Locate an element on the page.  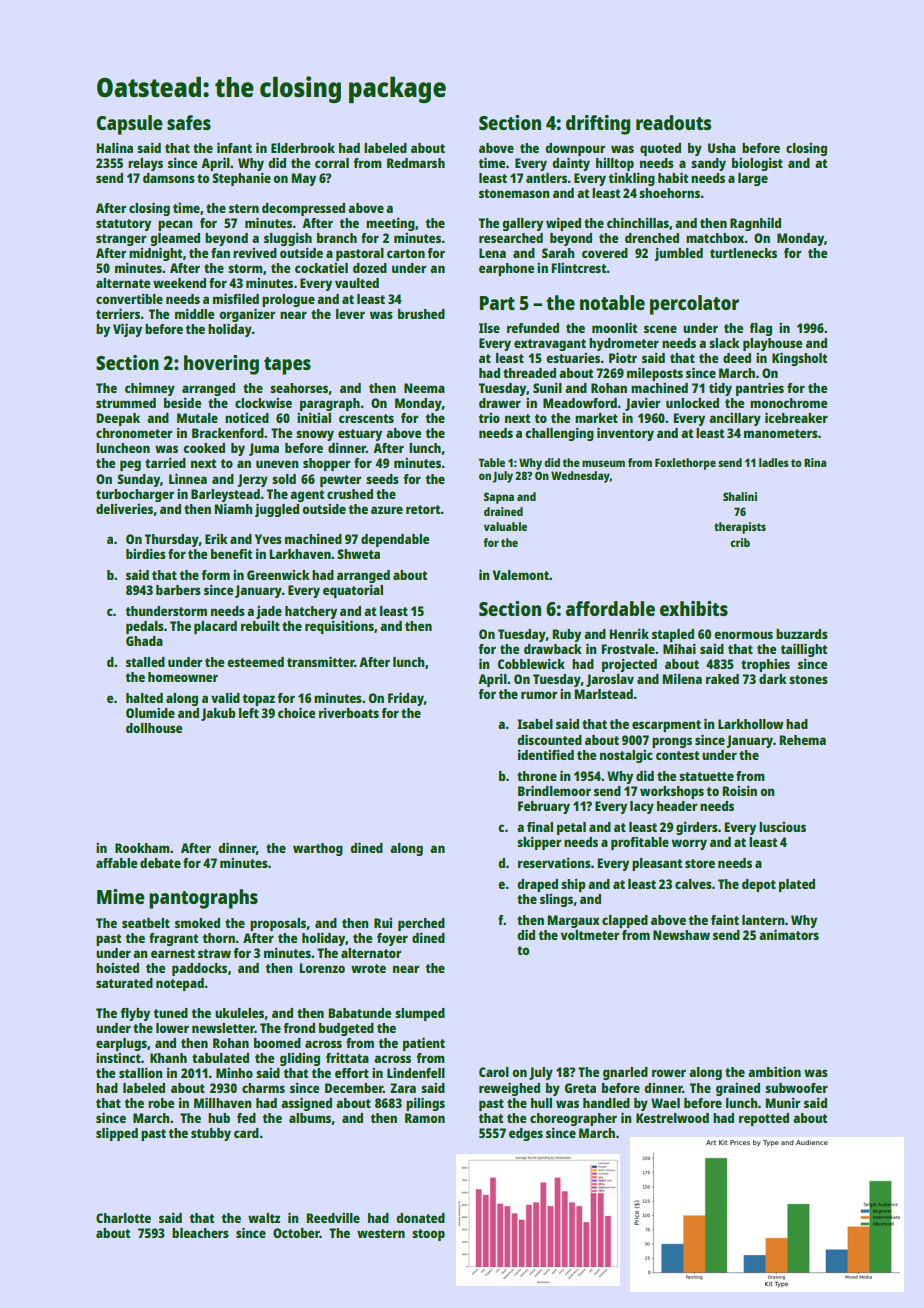
draped is located at coordinates (537, 885).
